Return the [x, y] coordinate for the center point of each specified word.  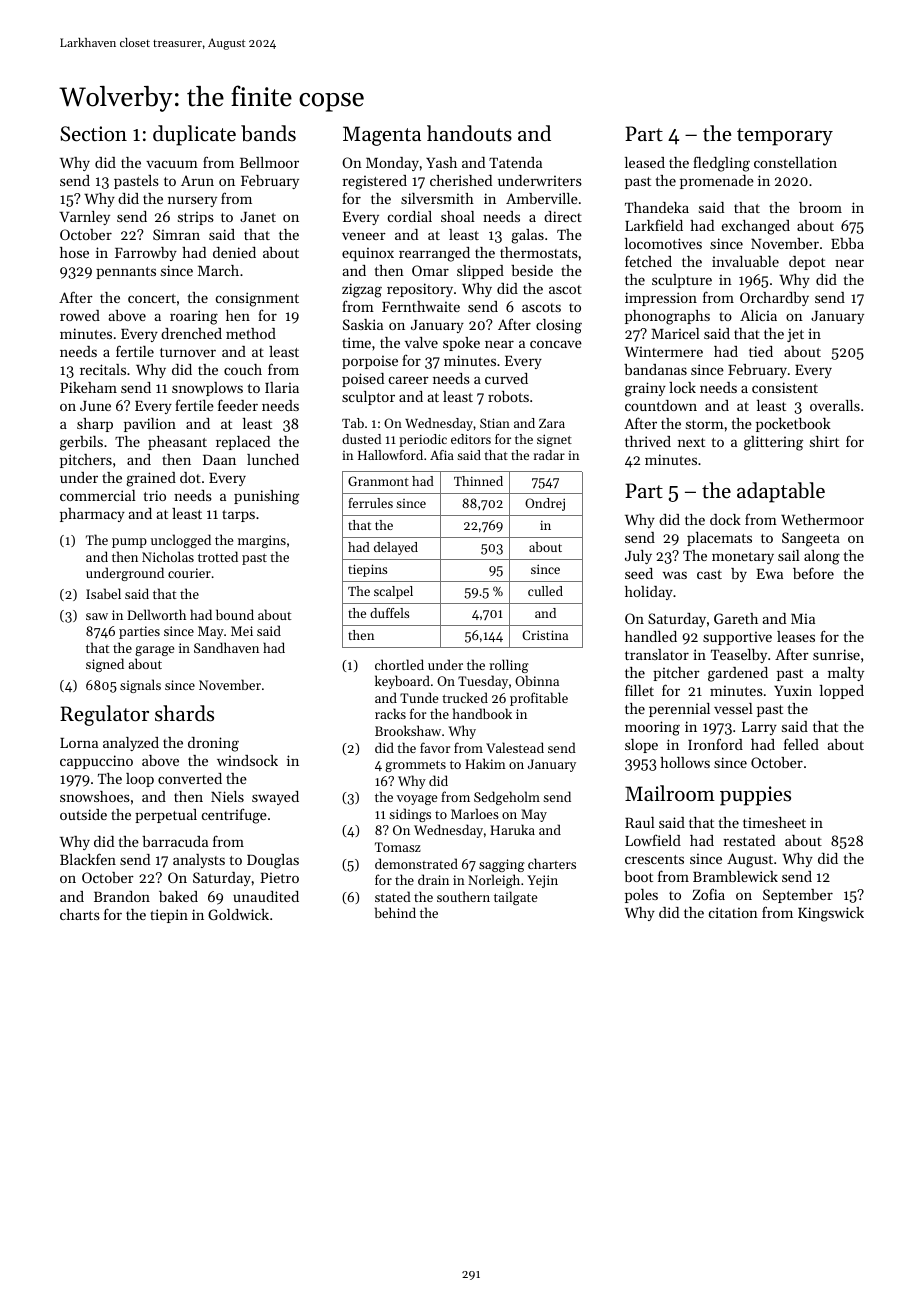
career [409, 380]
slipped [480, 272]
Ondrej [545, 504]
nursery [192, 201]
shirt [824, 441]
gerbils [81, 443]
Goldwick [238, 914]
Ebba [847, 243]
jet [795, 335]
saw [97, 616]
